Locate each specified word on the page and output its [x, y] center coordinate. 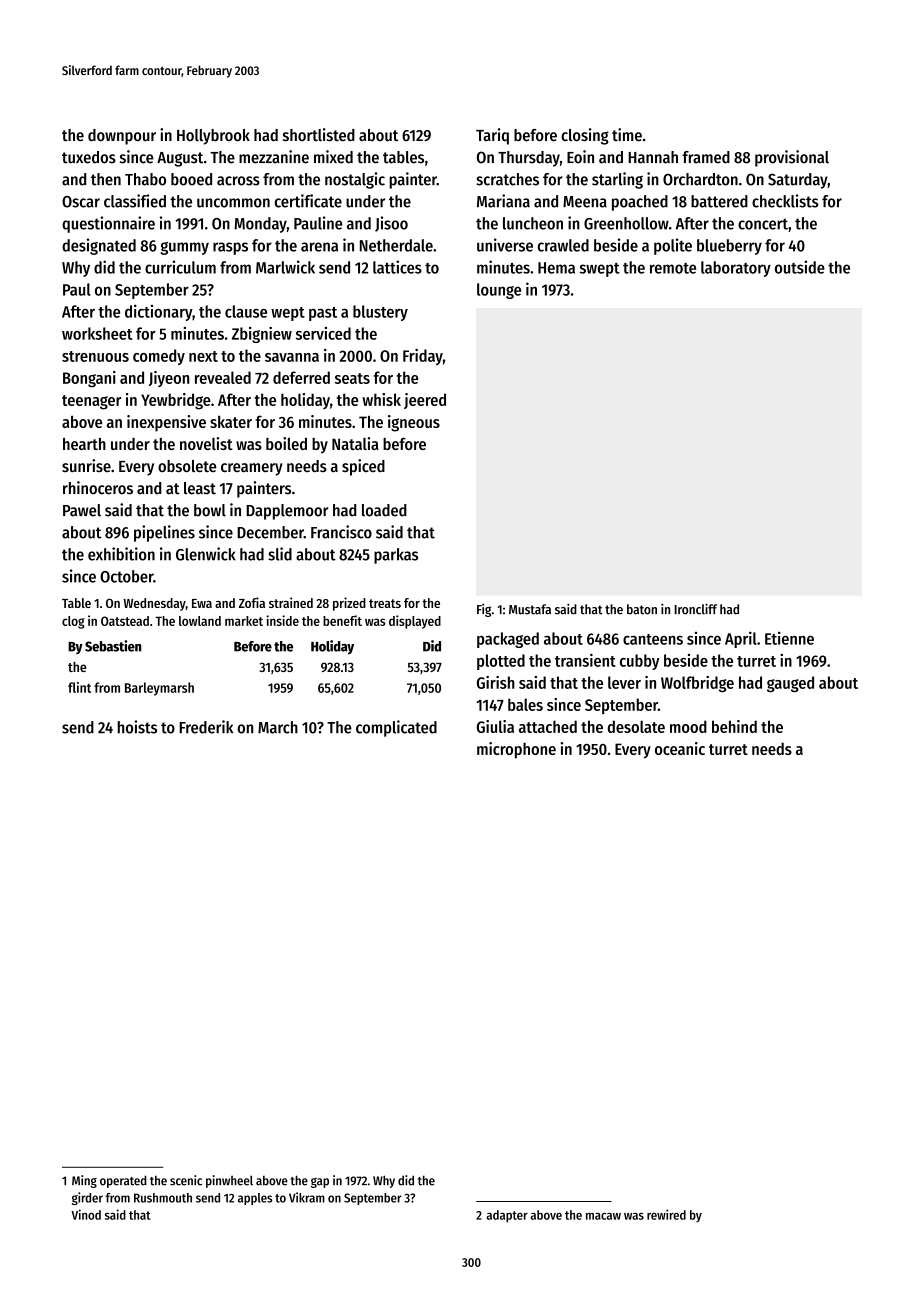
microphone [516, 750]
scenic [186, 1180]
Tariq [492, 136]
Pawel [82, 510]
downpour [122, 137]
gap [320, 1183]
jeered [425, 401]
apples [255, 1199]
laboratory [736, 269]
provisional [792, 158]
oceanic [680, 748]
